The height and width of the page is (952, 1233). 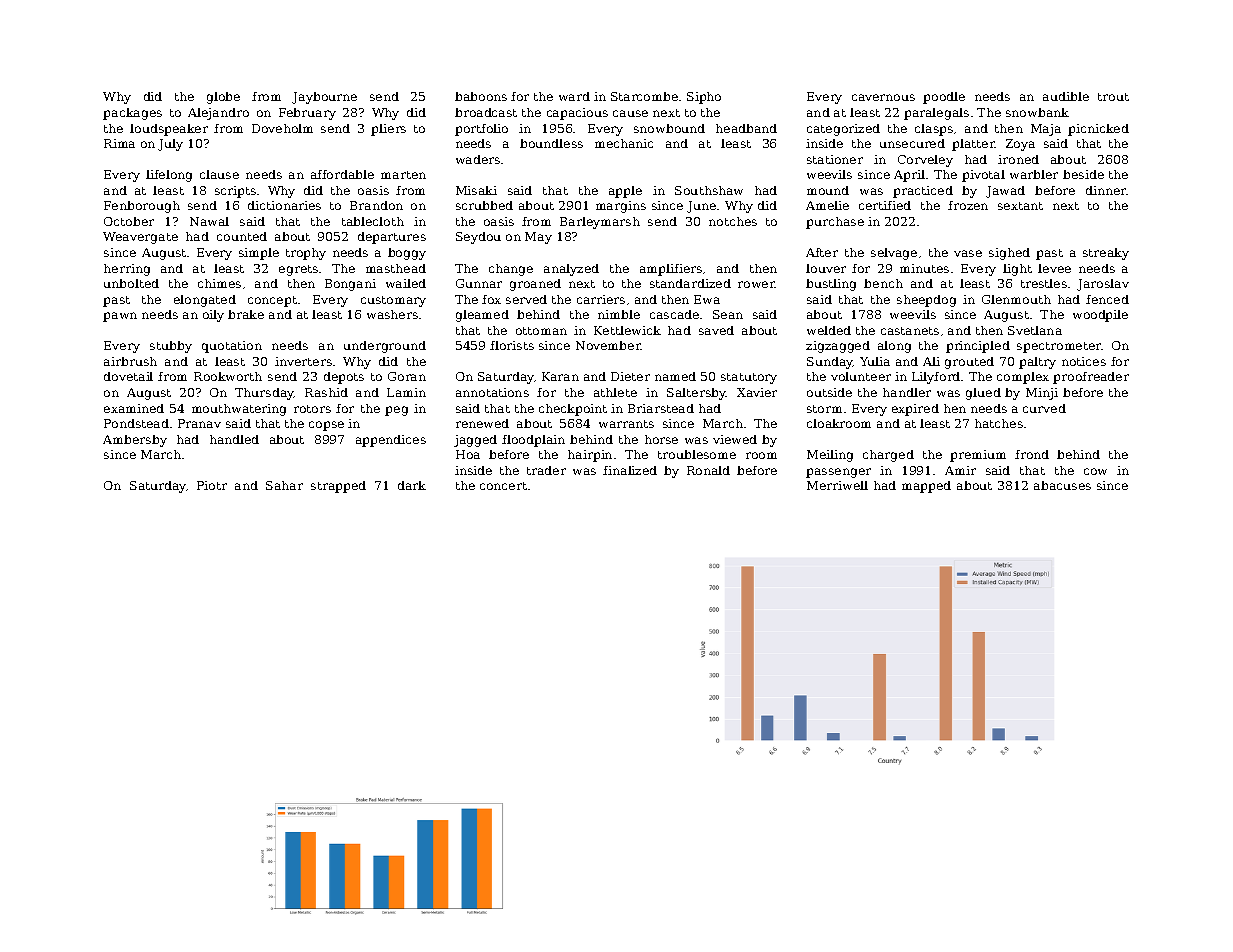 I want to click on groaned, so click(x=535, y=285).
